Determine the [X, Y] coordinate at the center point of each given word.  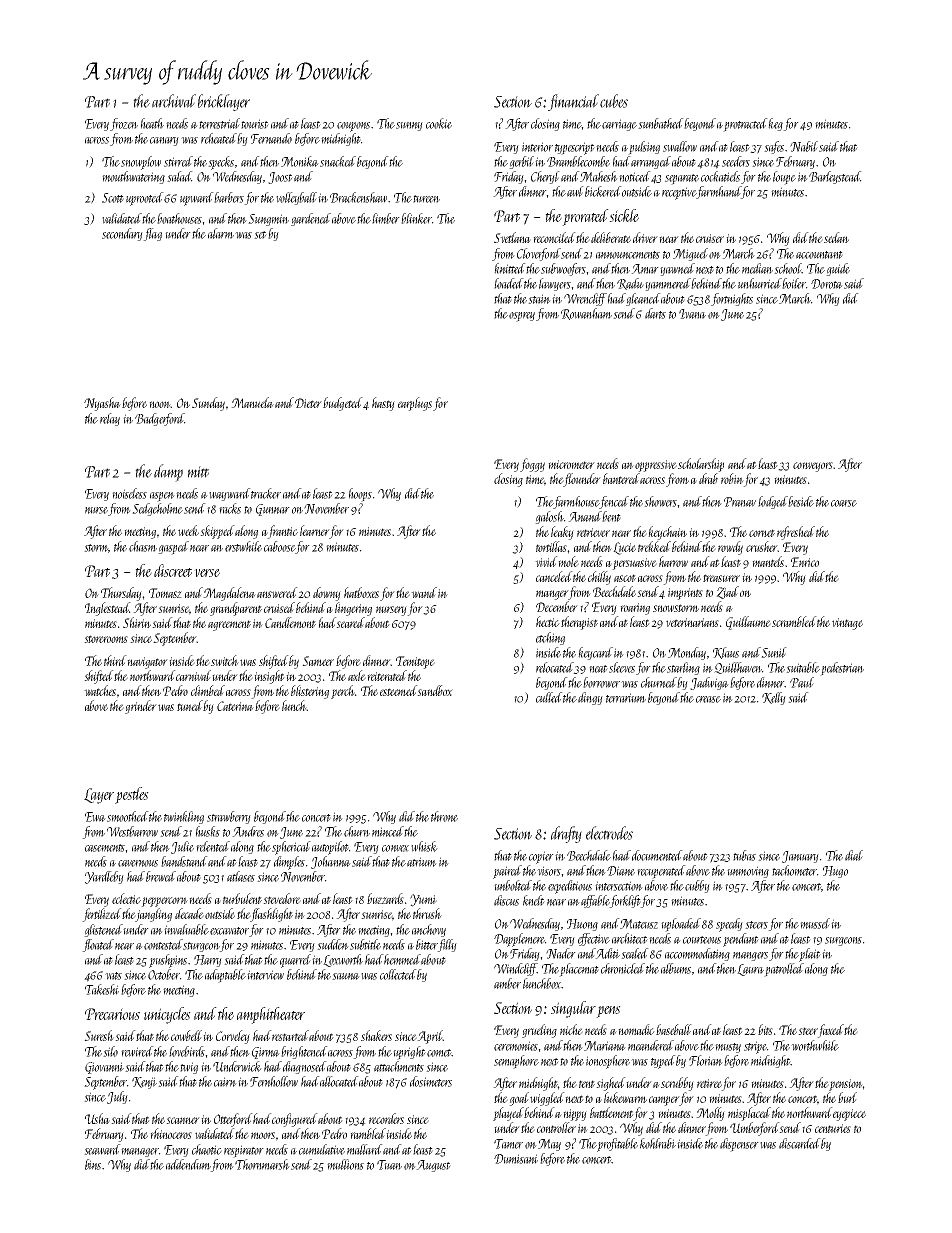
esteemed [399, 690]
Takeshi [102, 989]
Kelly [774, 698]
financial [573, 102]
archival [174, 101]
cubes [614, 101]
